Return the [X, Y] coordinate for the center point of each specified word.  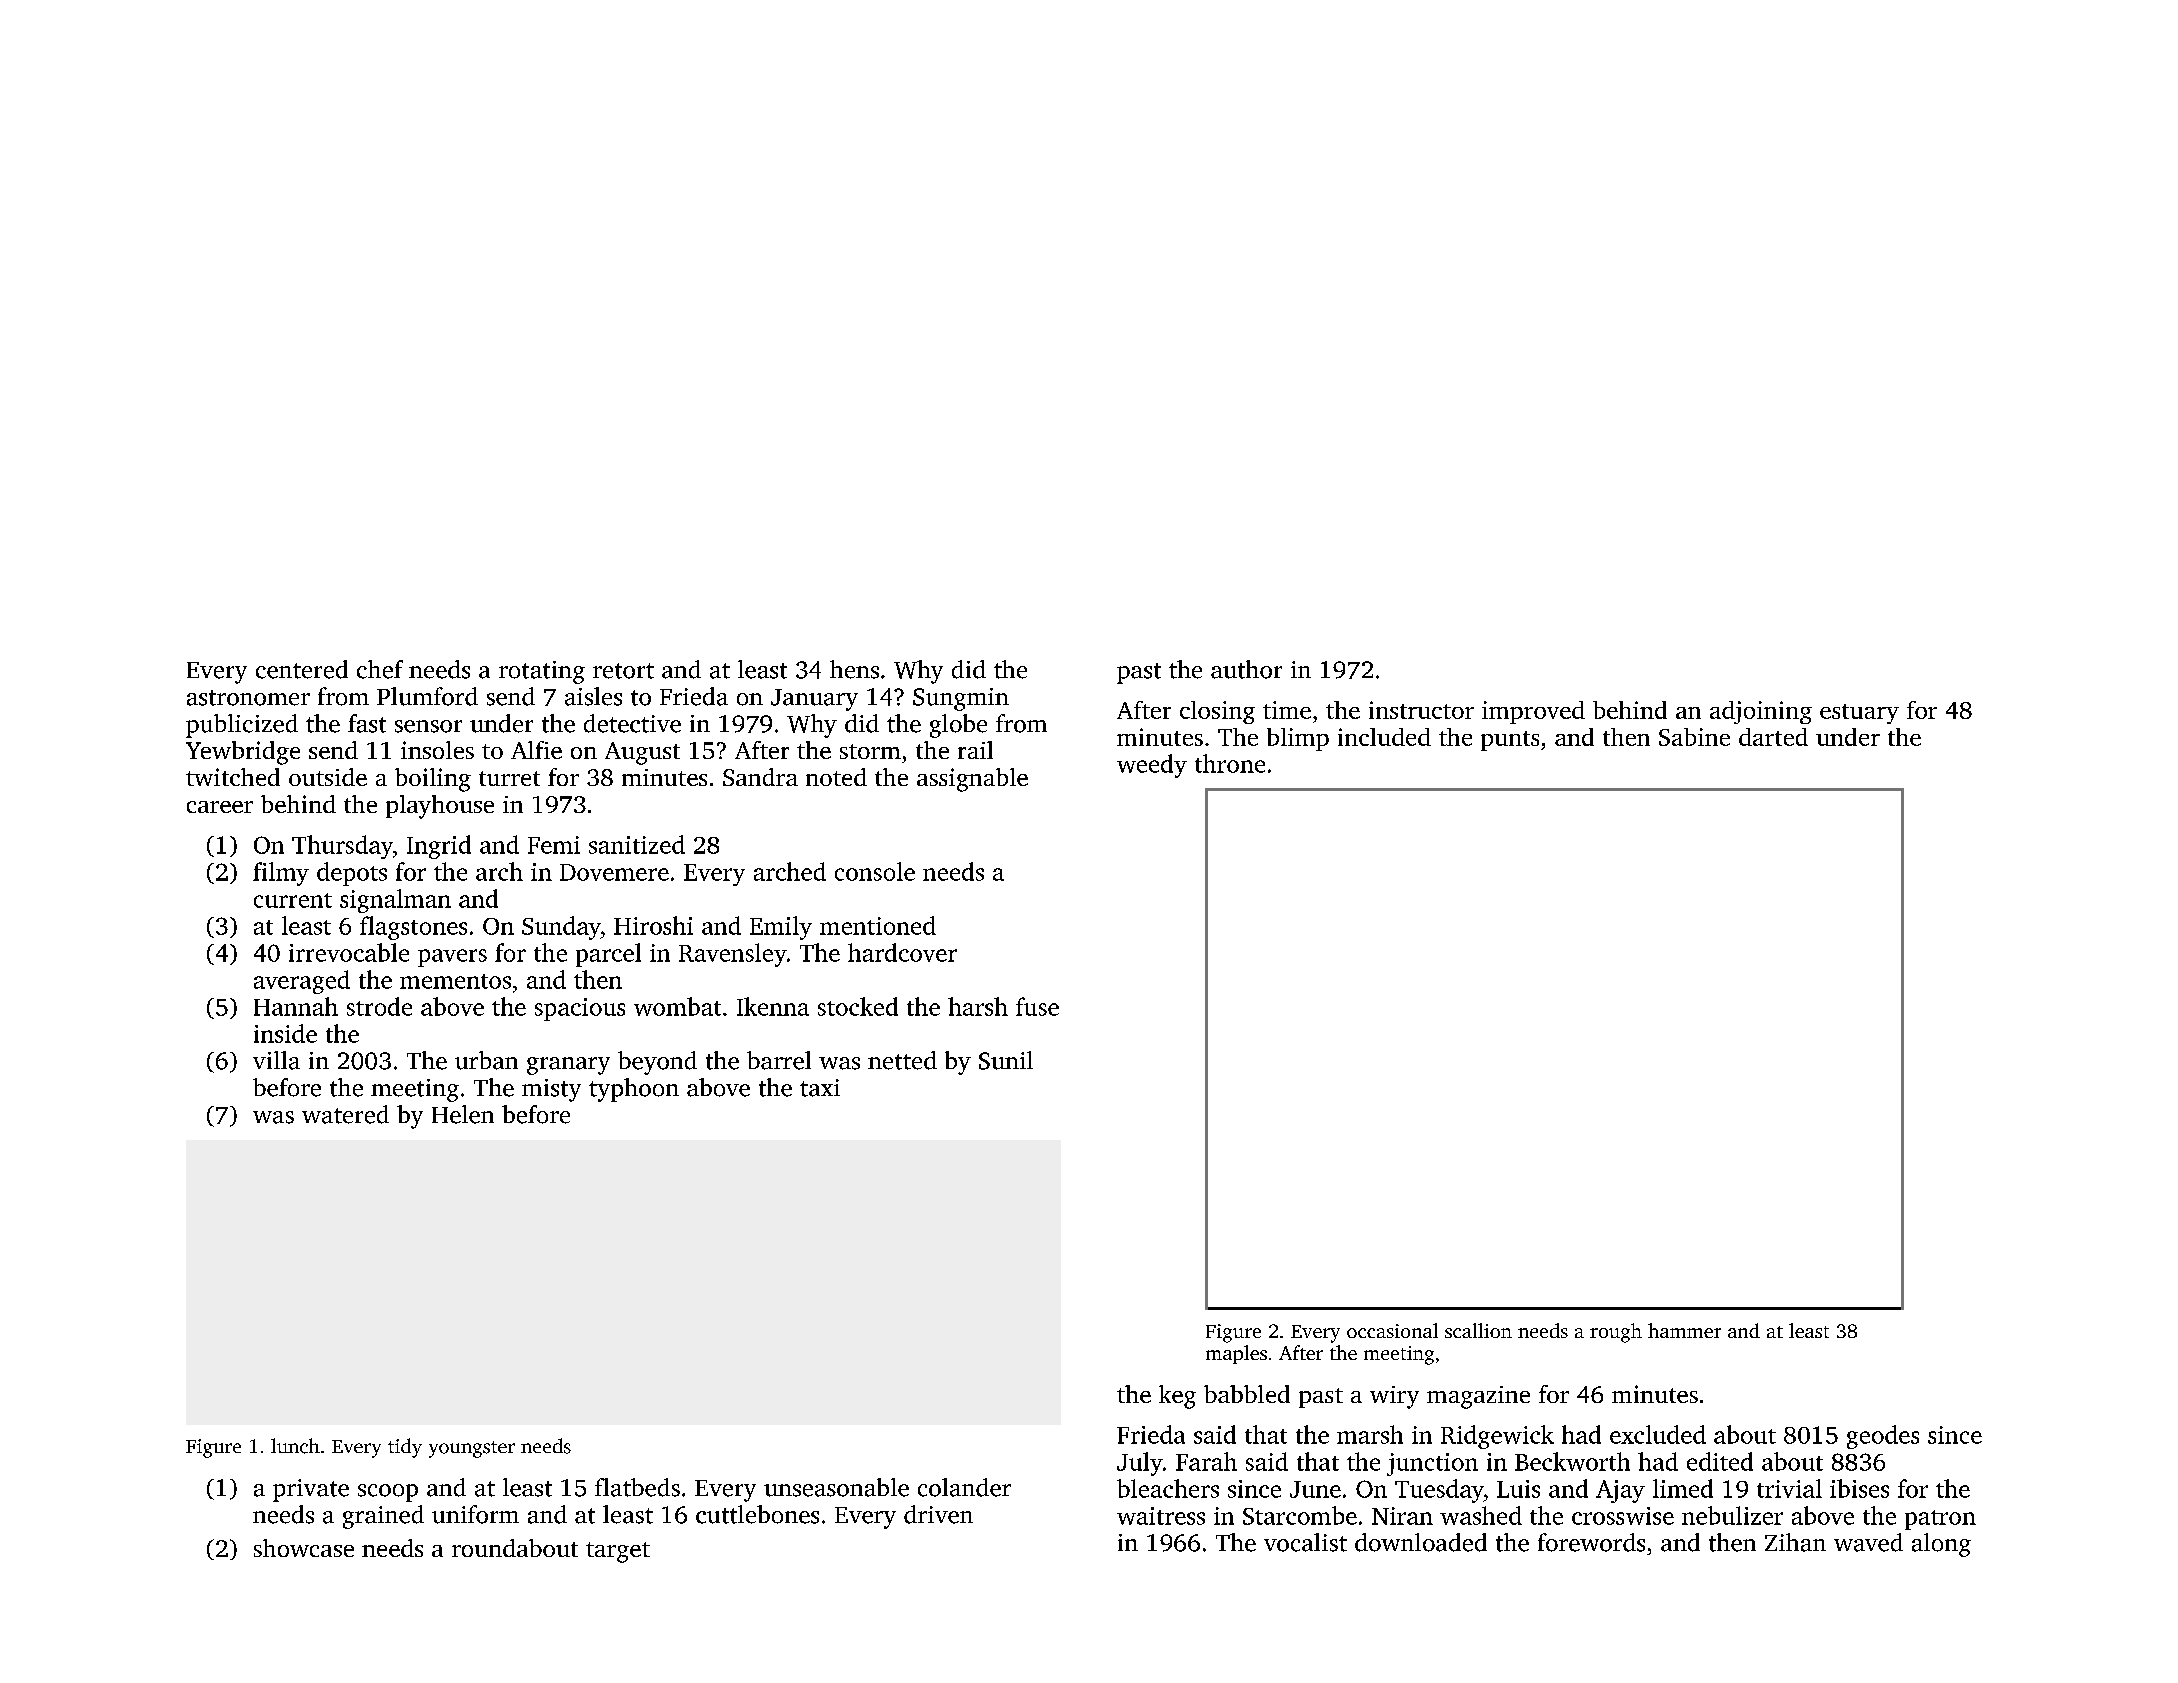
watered [345, 1114]
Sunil [1006, 1060]
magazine [1478, 1397]
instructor [1421, 710]
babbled [1247, 1394]
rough [1616, 1333]
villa [276, 1060]
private [311, 1490]
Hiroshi [653, 925]
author [1246, 669]
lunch [295, 1446]
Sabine [1694, 737]
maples [1236, 1354]
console [875, 871]
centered [302, 669]
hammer [1684, 1330]
